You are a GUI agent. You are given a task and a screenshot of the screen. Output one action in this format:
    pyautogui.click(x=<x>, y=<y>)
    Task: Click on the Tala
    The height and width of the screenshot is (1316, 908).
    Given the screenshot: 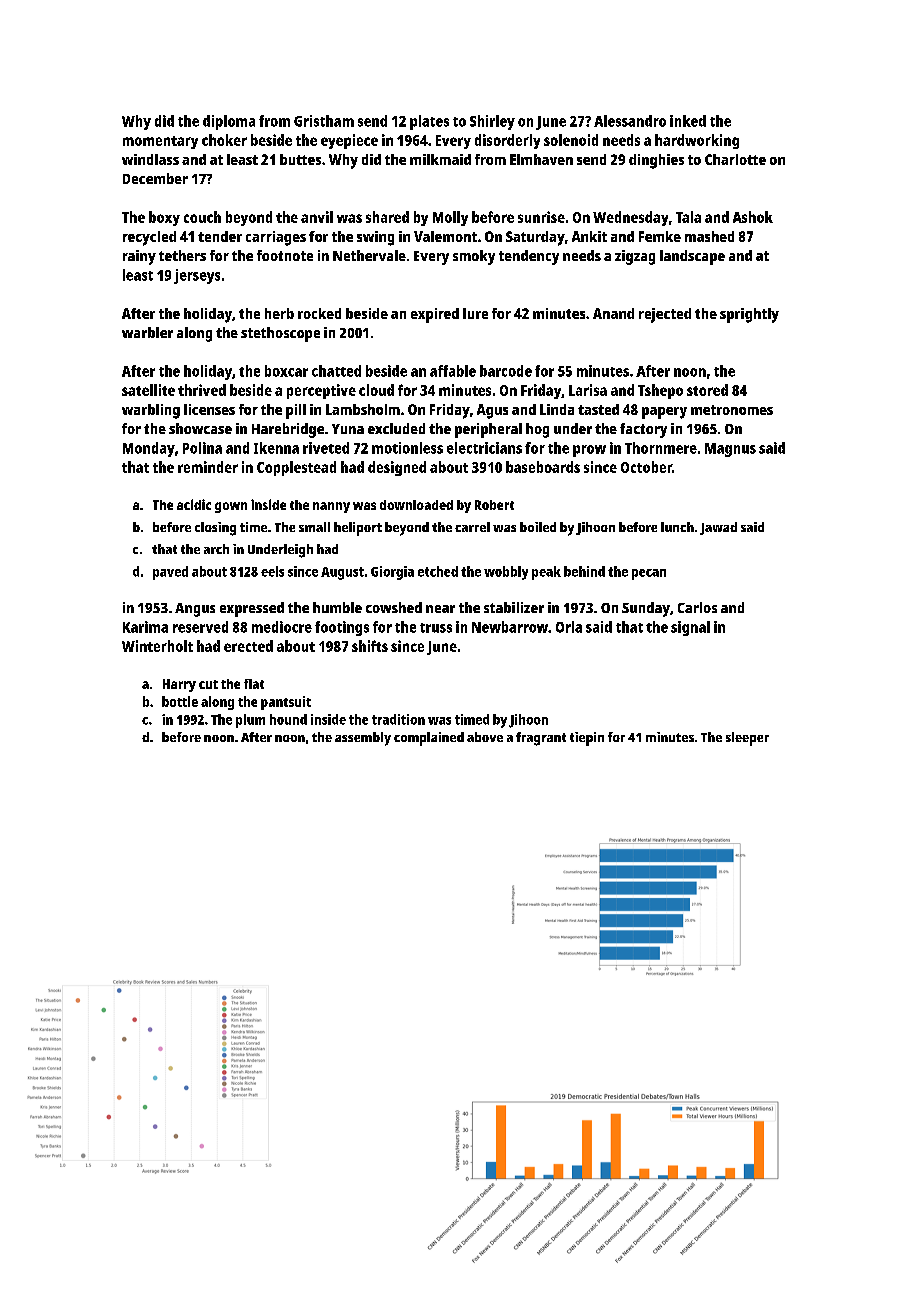 What is the action you would take?
    pyautogui.click(x=688, y=217)
